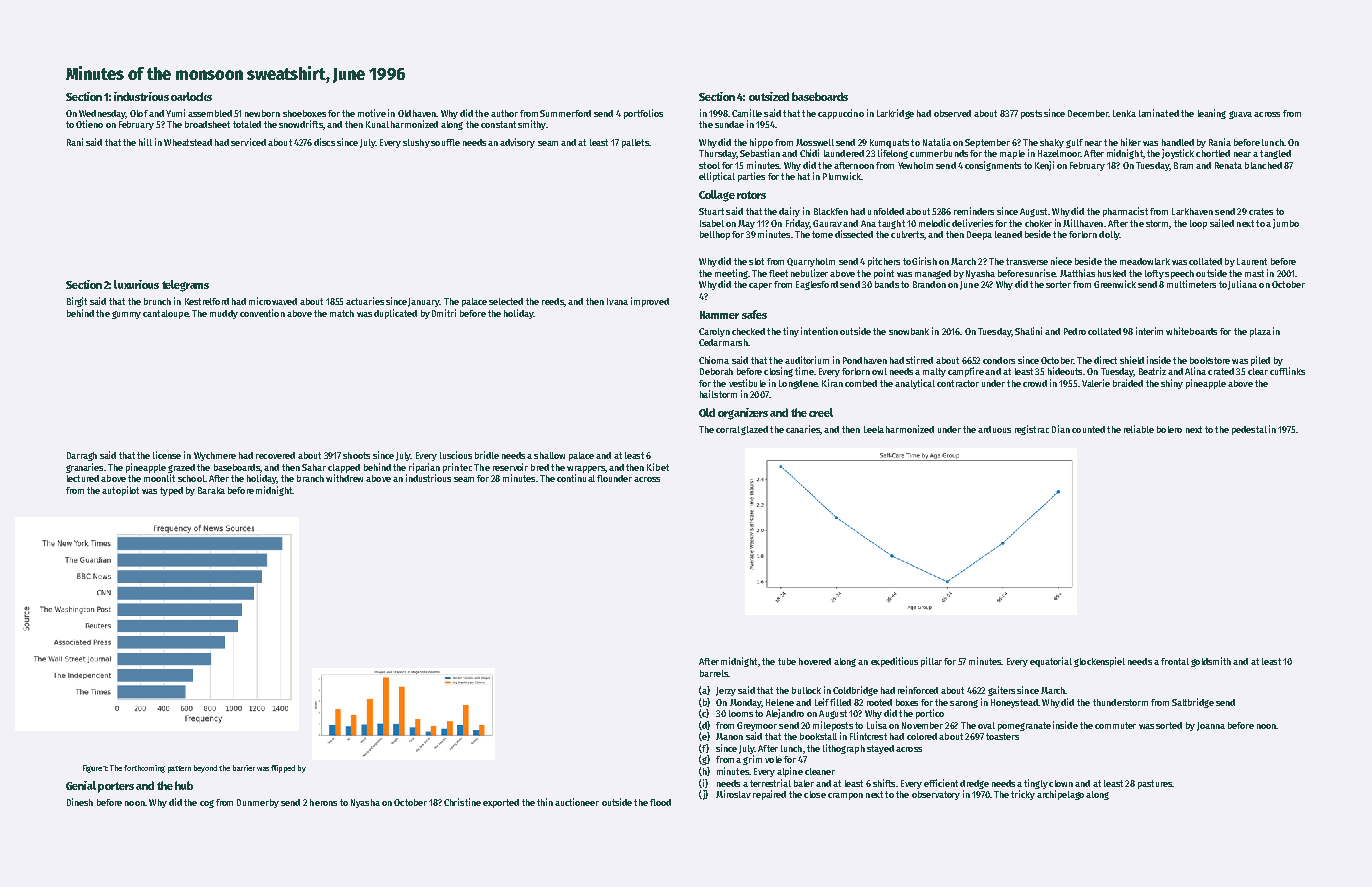  I want to click on toasters, so click(1002, 736).
